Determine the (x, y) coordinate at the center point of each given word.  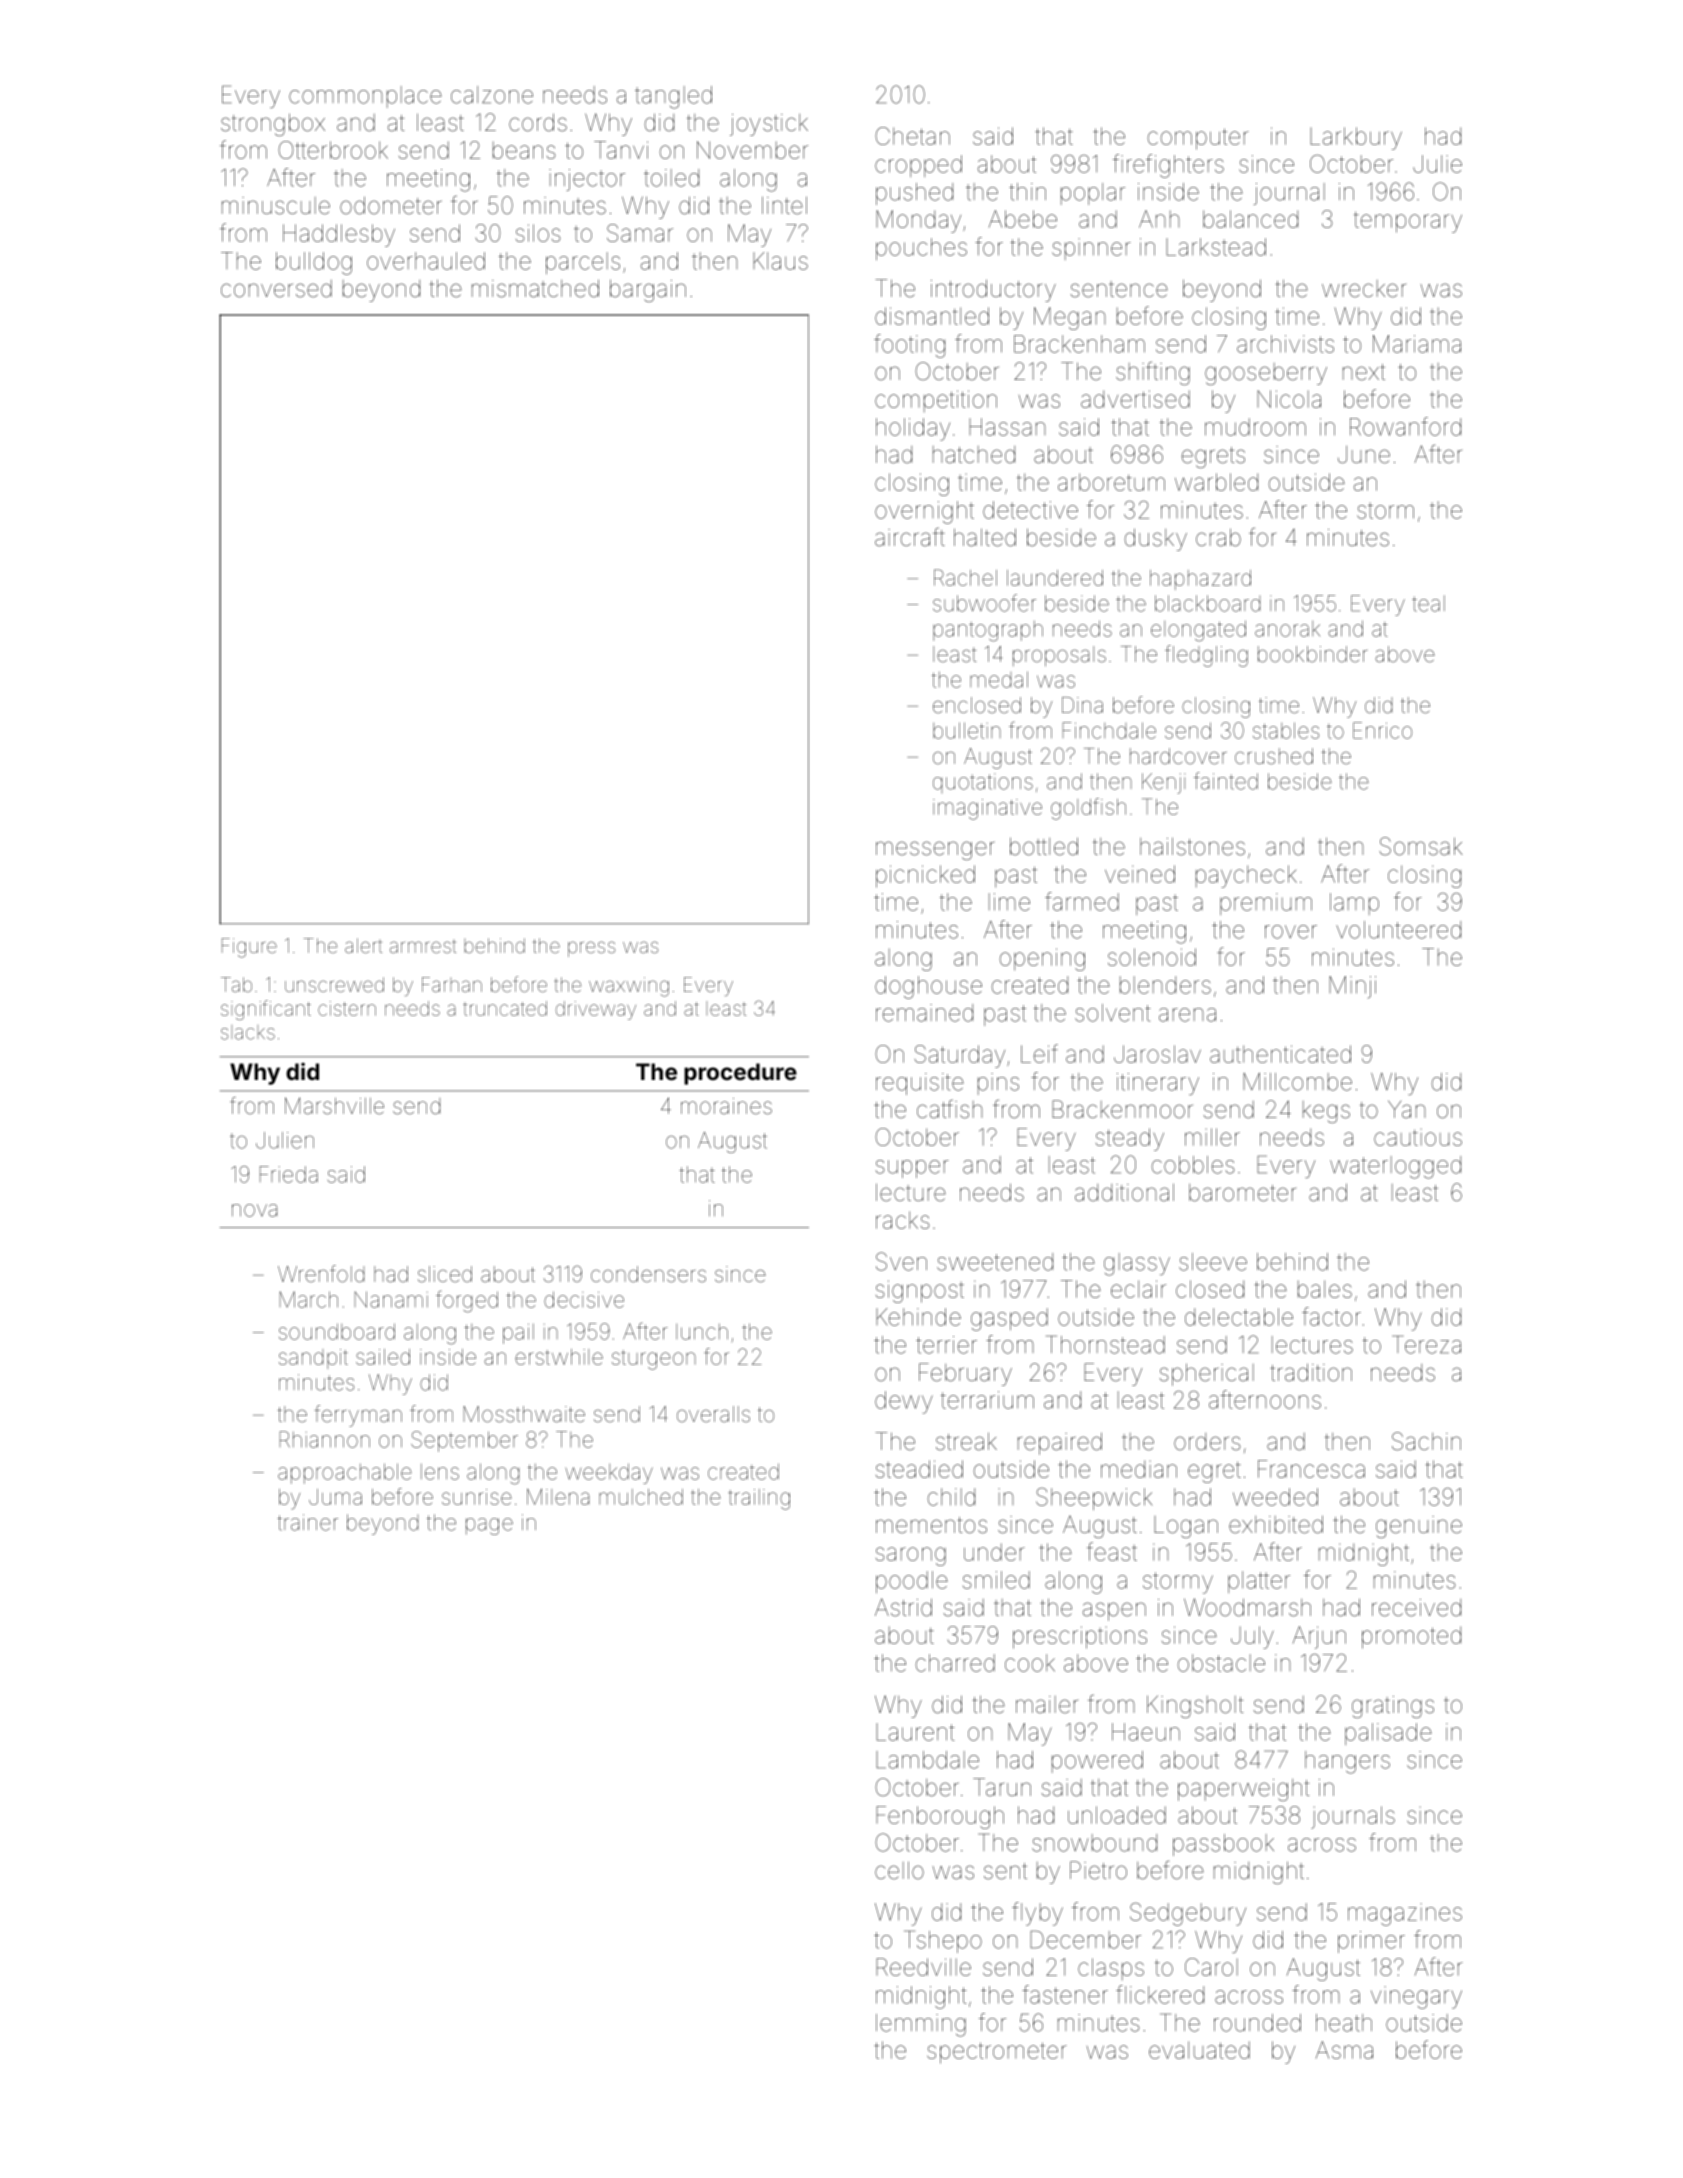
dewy (904, 1402)
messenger (935, 850)
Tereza (1426, 1344)
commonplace (365, 97)
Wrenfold (321, 1274)
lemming (921, 2025)
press (591, 949)
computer (1198, 139)
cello (899, 1870)
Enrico (1382, 730)
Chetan (913, 136)
